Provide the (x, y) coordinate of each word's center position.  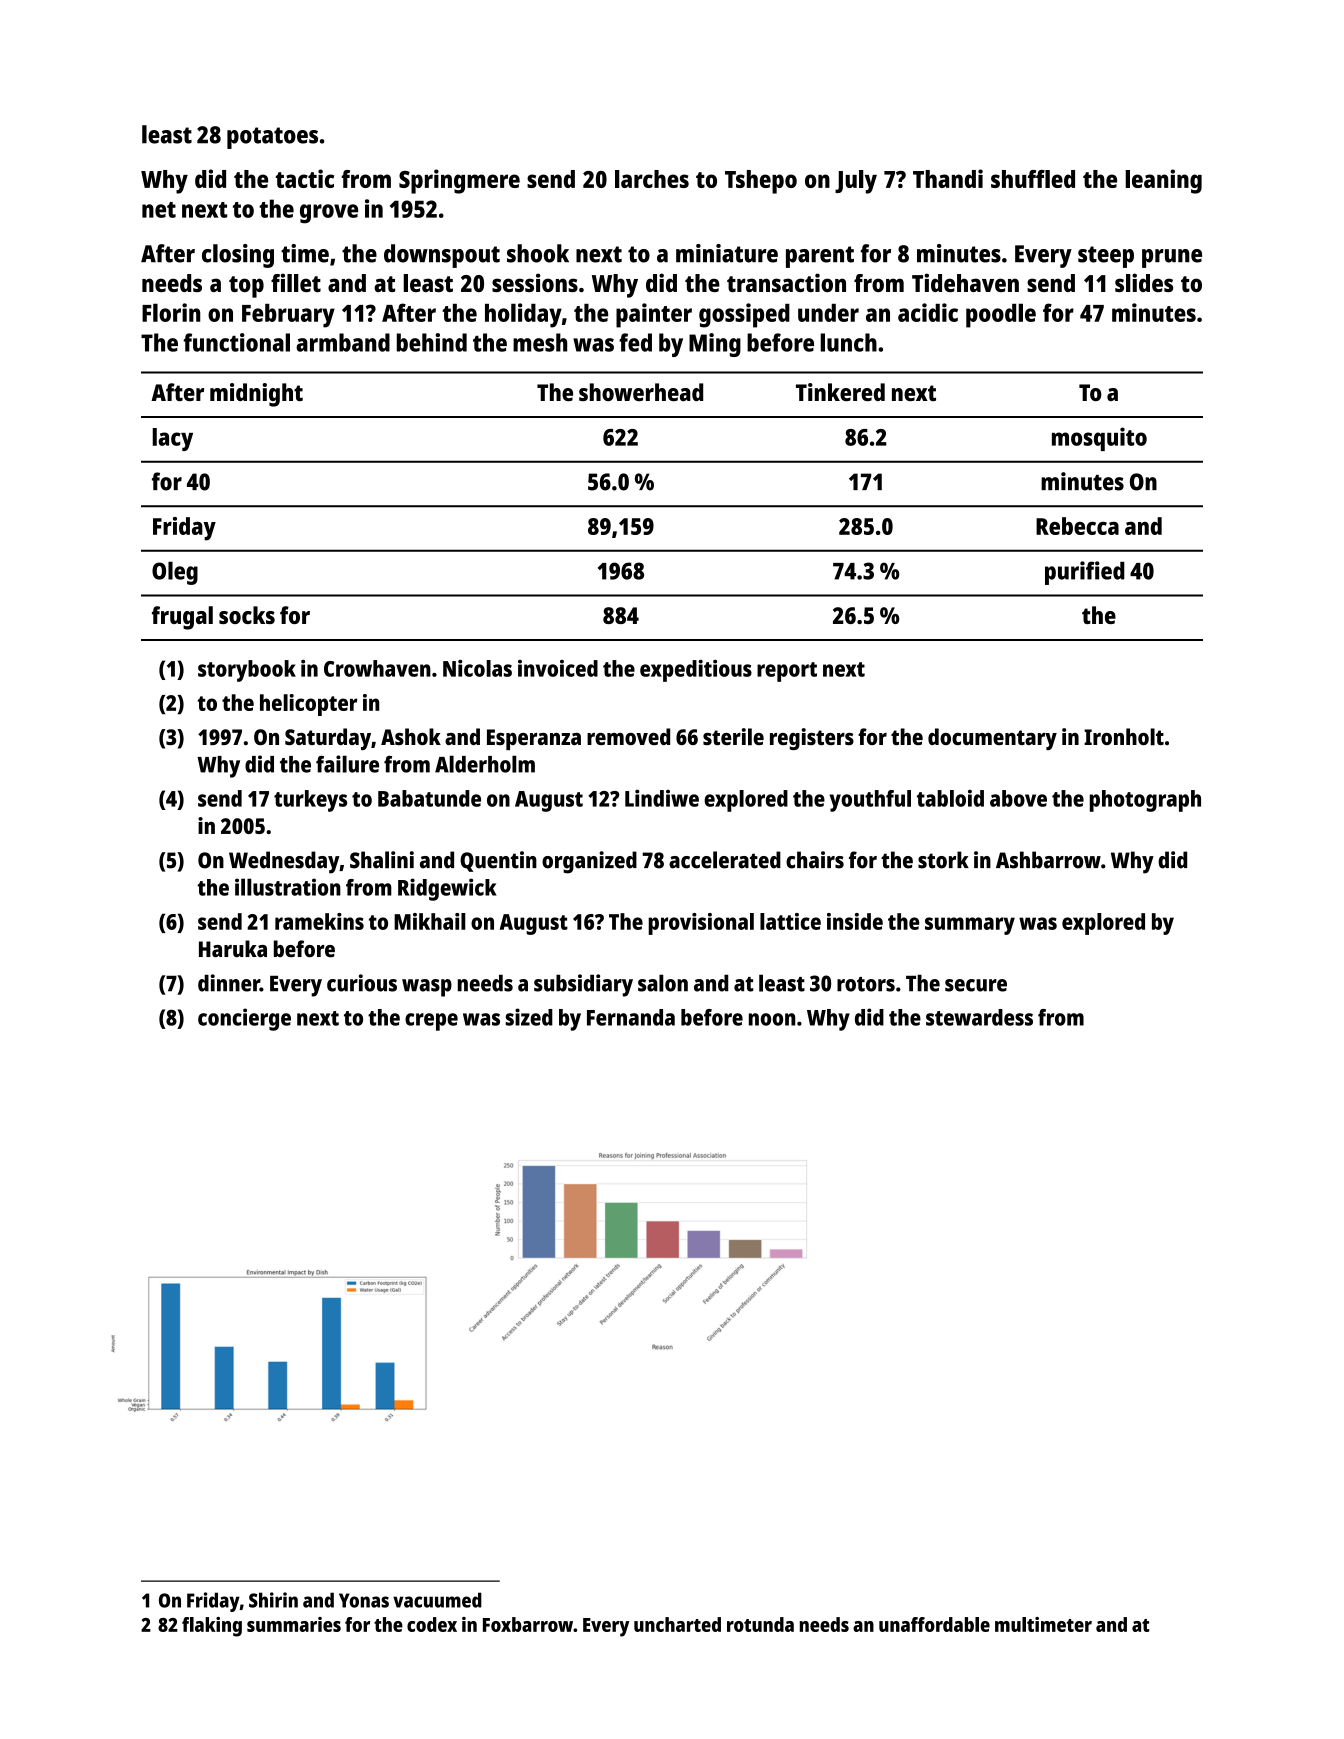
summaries (294, 1624)
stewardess (979, 1017)
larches (652, 179)
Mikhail (430, 921)
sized (529, 1017)
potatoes (272, 138)
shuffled (1033, 179)
